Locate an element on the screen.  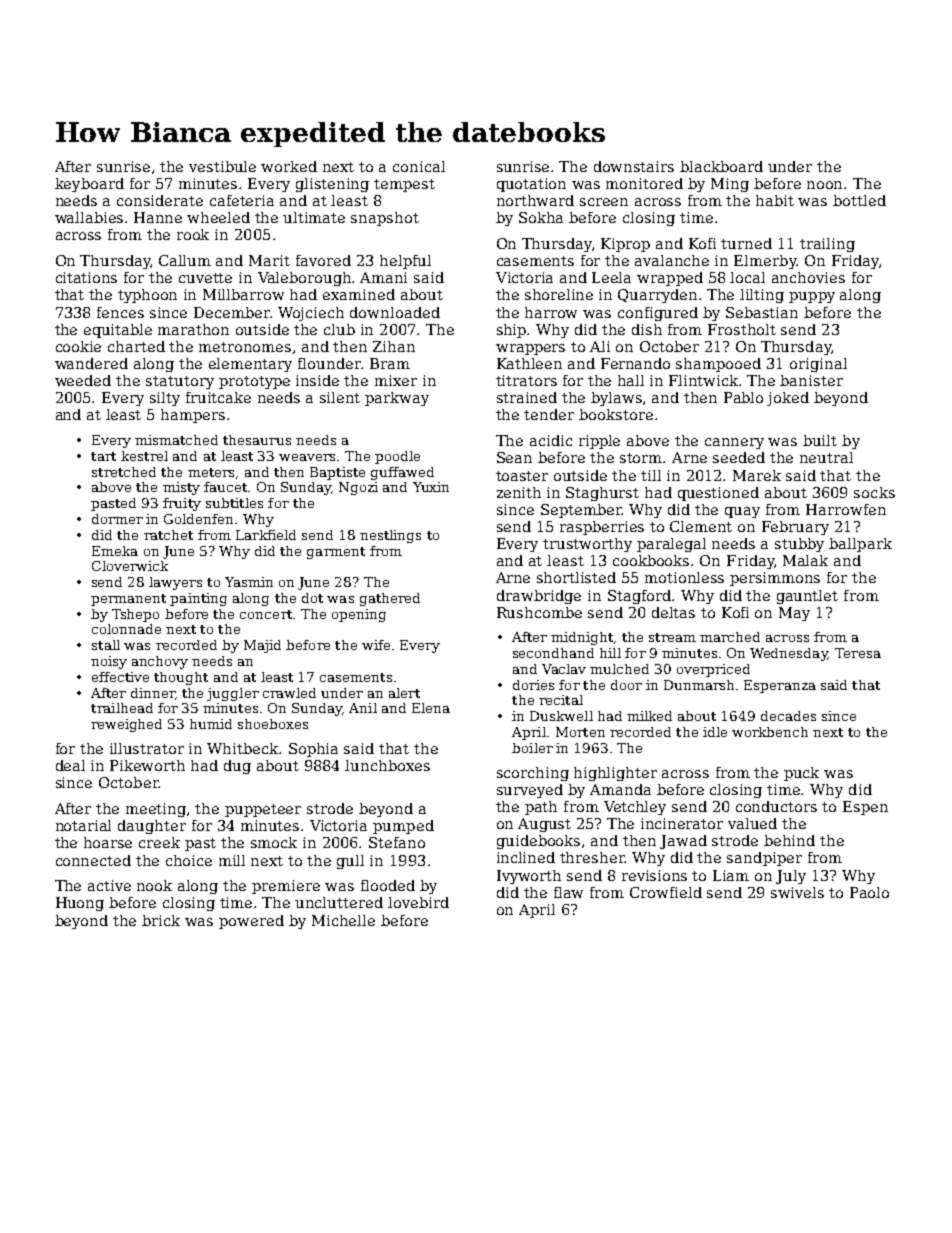
ratchet is located at coordinates (168, 535).
